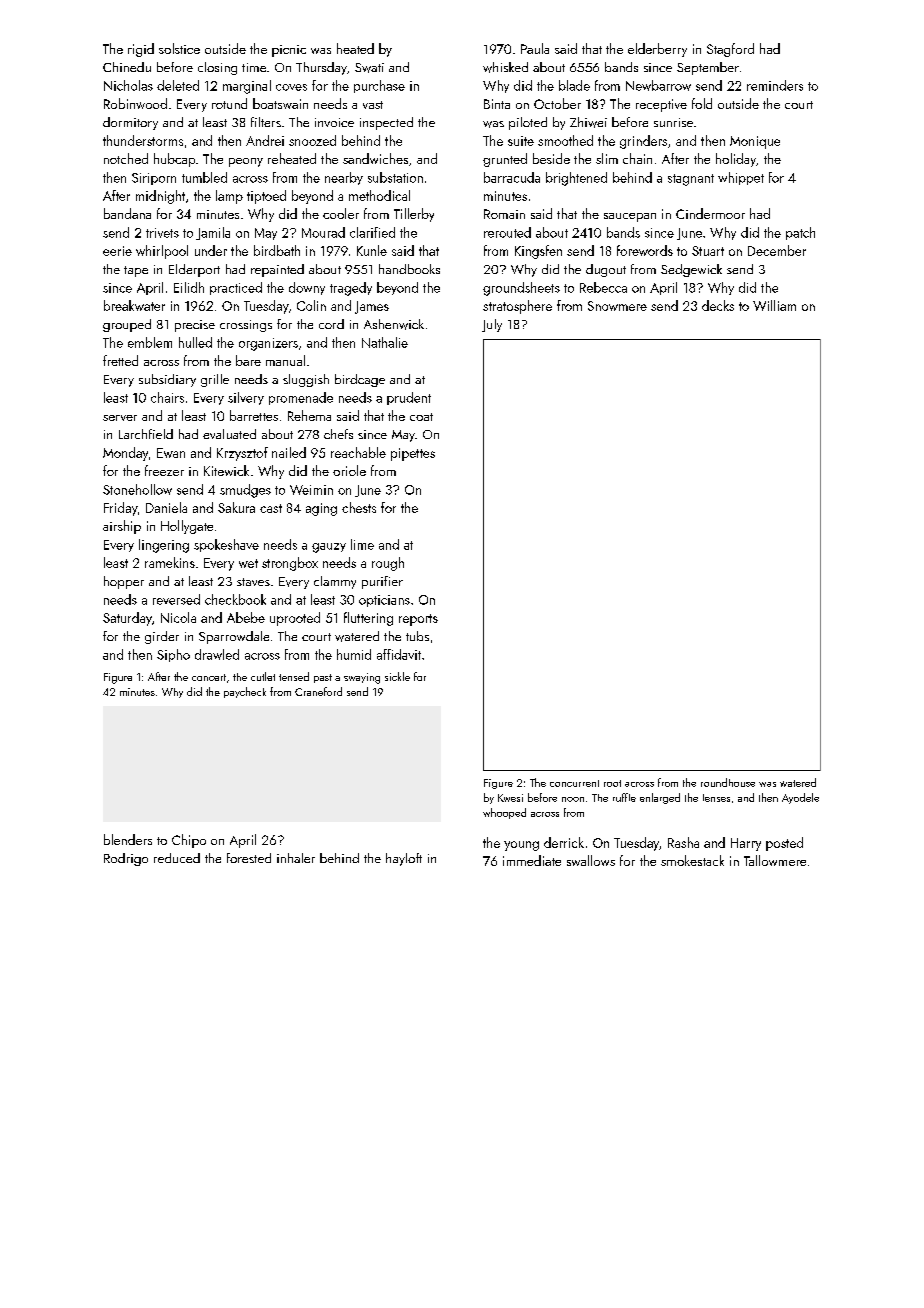 The width and height of the image is (924, 1308). Describe the element at coordinates (505, 67) in the image. I see `whisked` at that location.
